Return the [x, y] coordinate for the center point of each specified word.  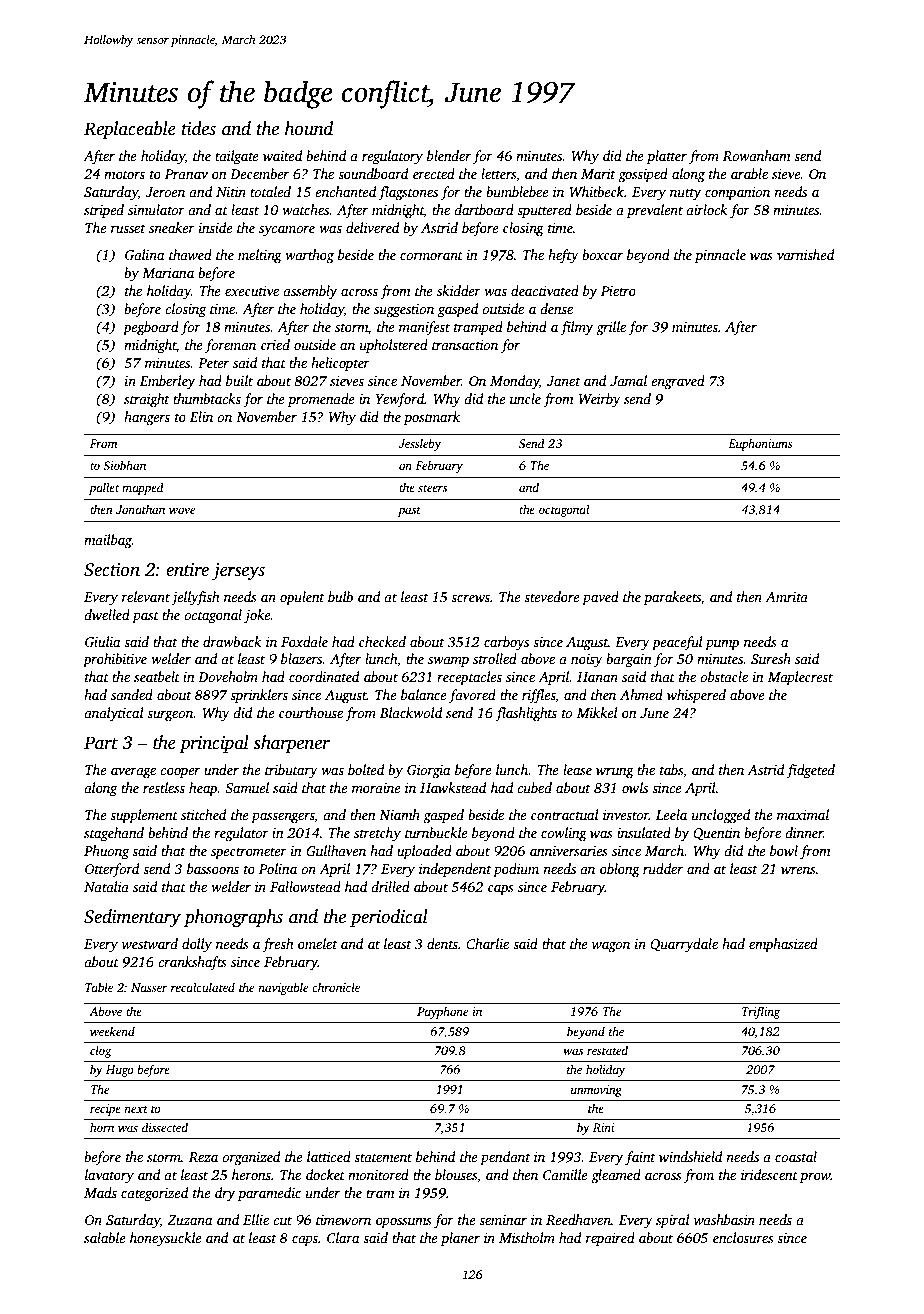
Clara [343, 1237]
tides [198, 128]
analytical [114, 714]
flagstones [408, 193]
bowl [784, 850]
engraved [678, 382]
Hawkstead [453, 787]
